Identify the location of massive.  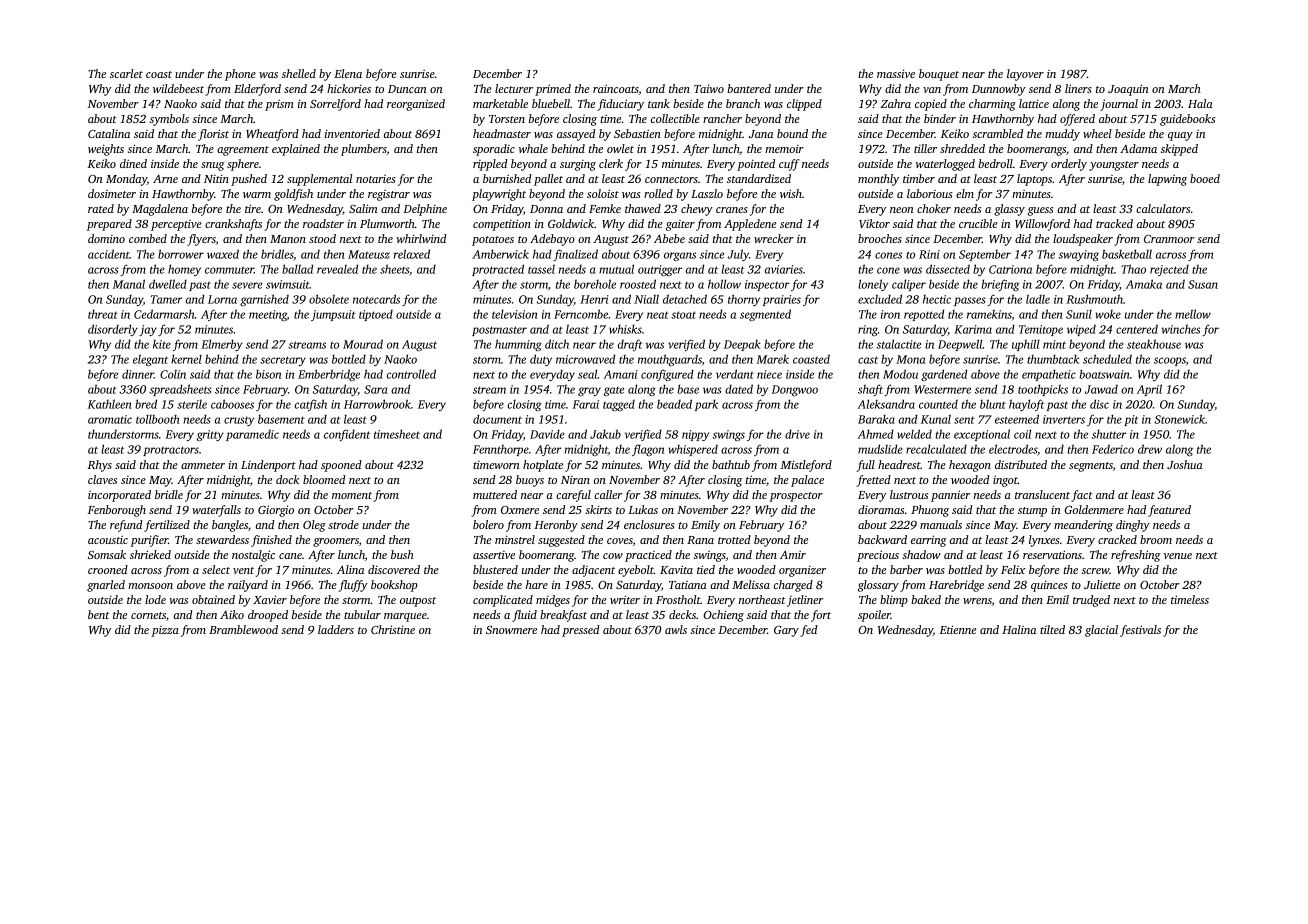
(896, 73).
